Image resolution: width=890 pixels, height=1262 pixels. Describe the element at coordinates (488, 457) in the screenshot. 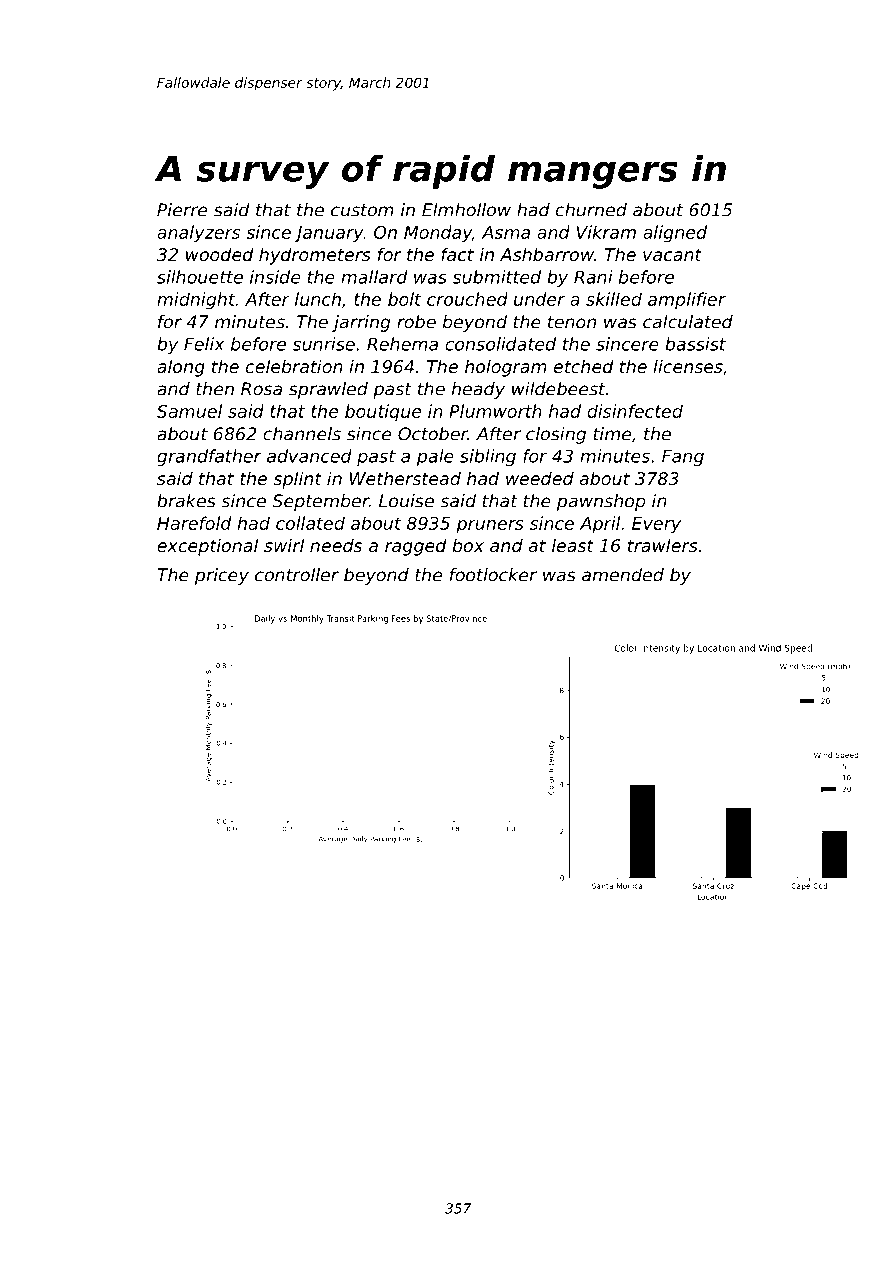

I see `sibling` at that location.
